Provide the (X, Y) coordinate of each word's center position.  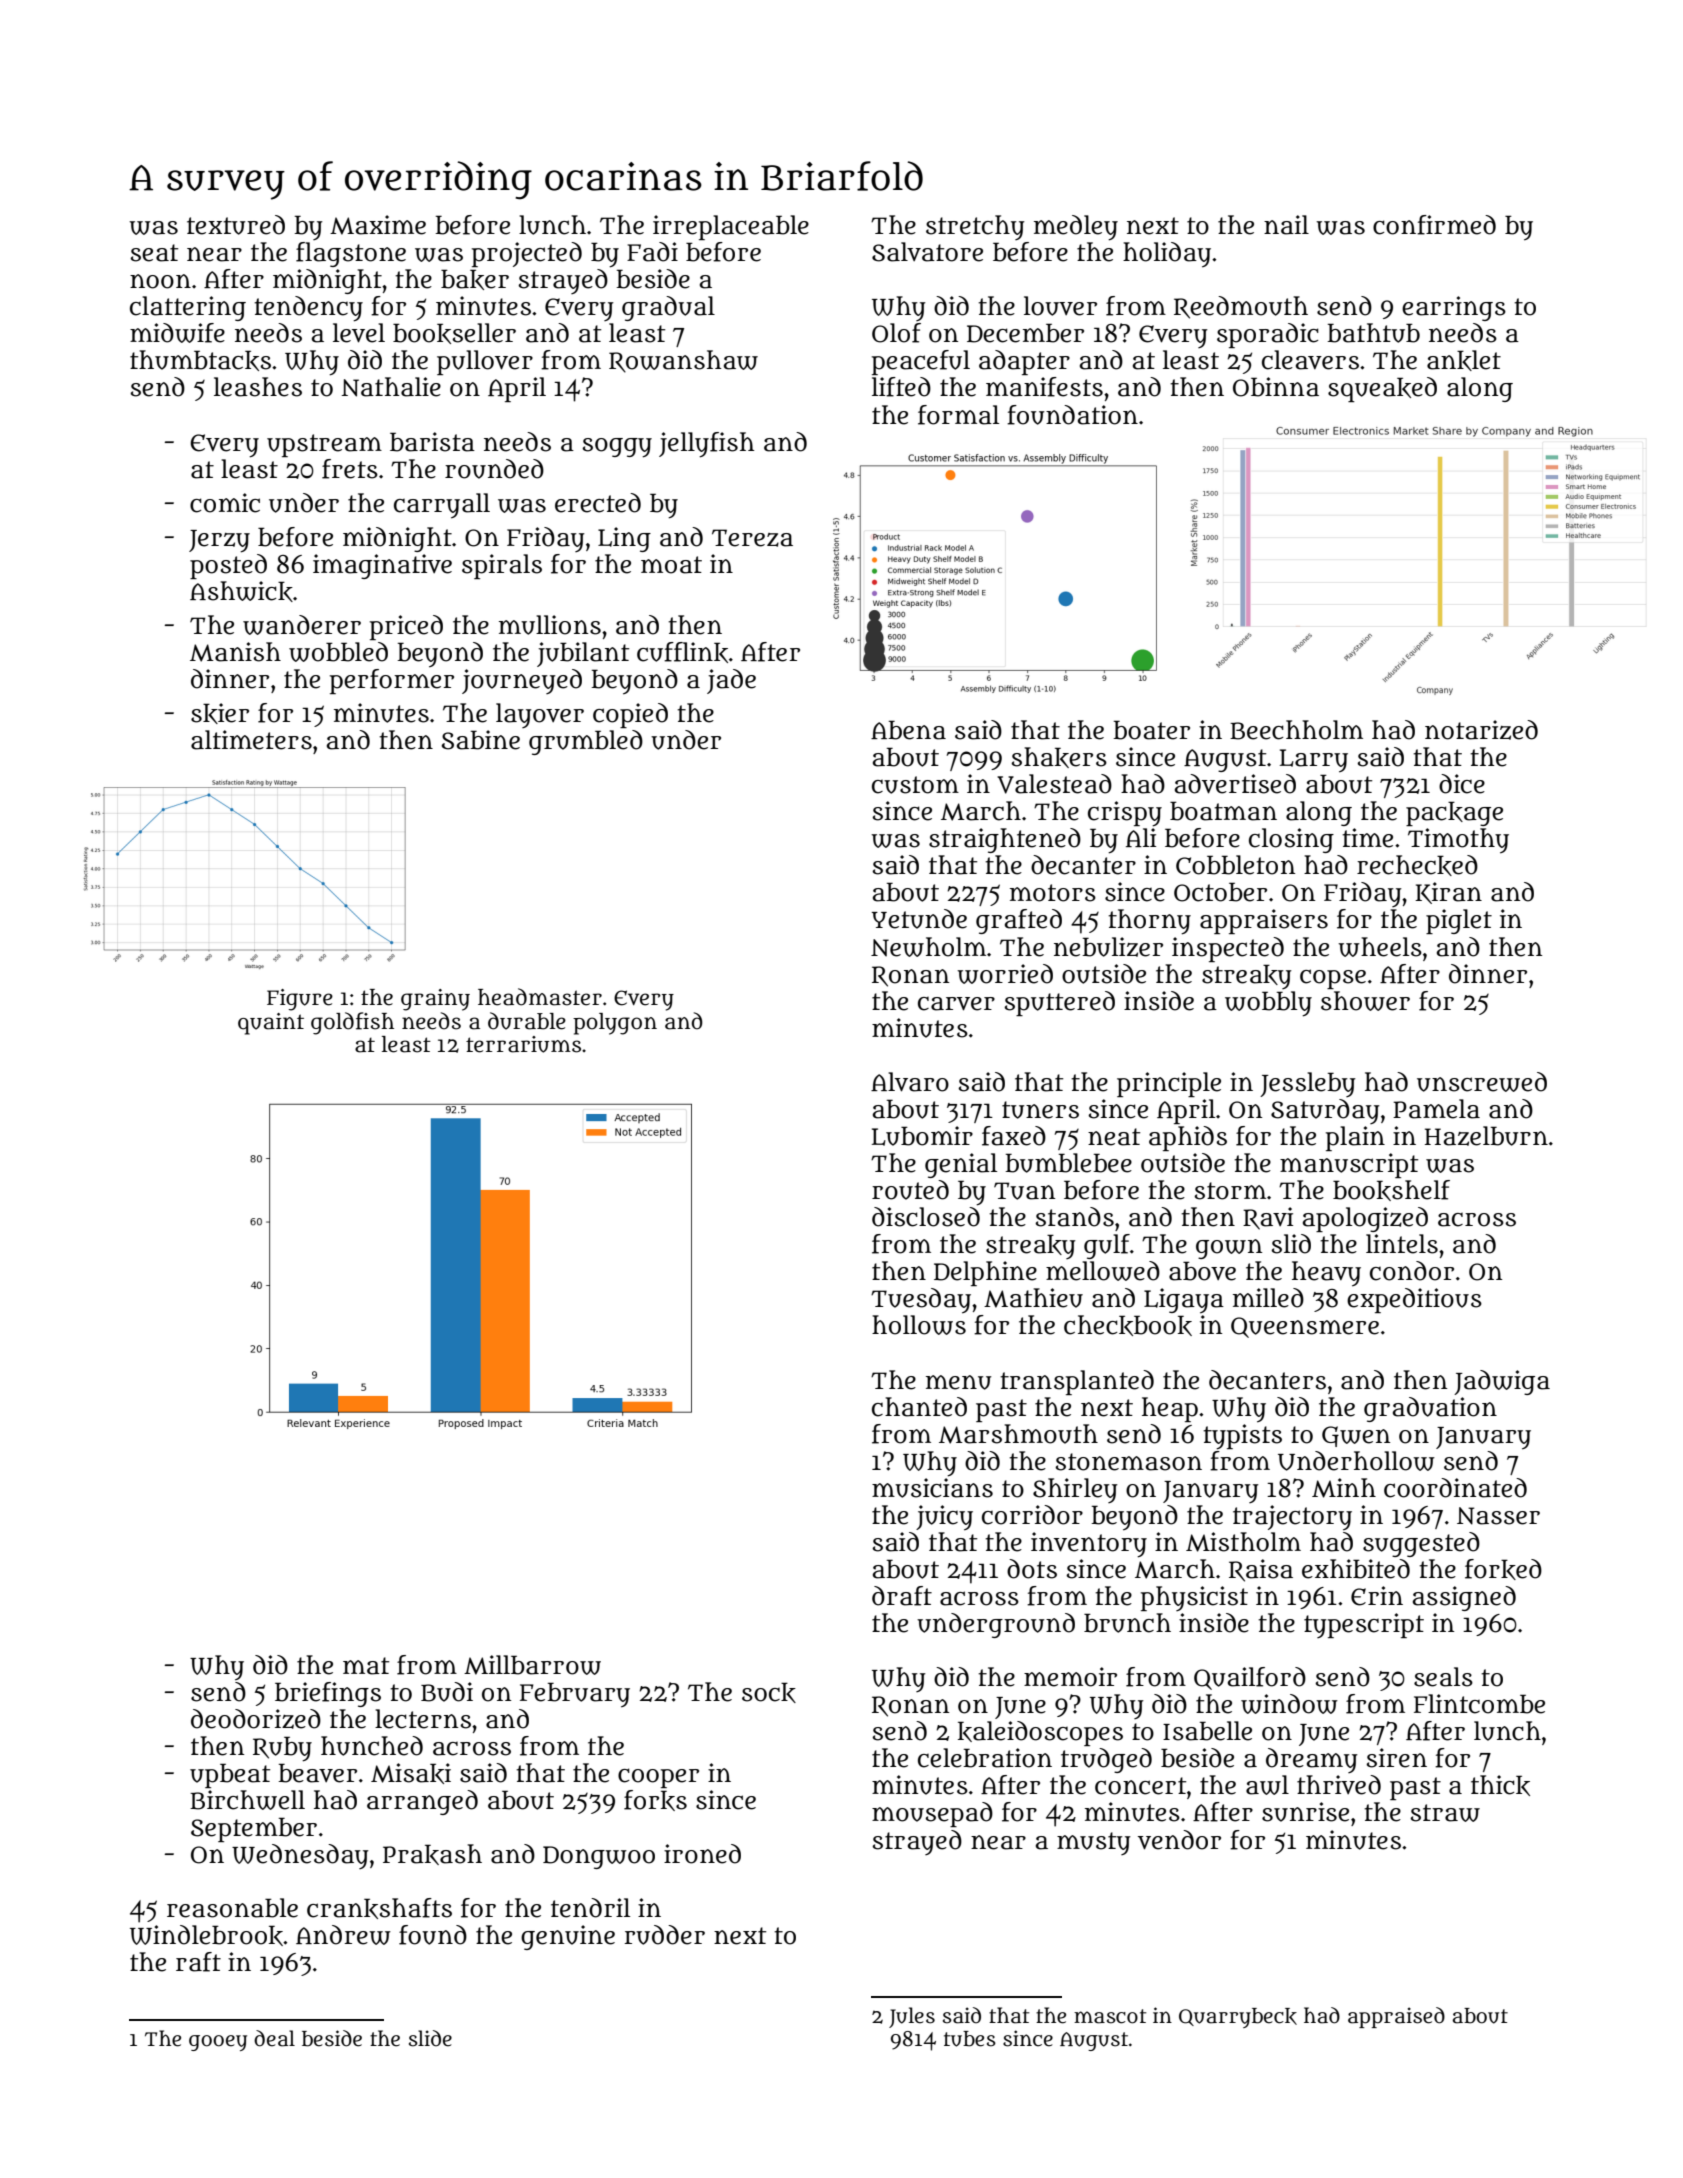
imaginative (382, 566)
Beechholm (1296, 730)
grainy (435, 1000)
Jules (912, 2017)
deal (274, 2038)
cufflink (682, 652)
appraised (1396, 2017)
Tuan (1024, 1191)
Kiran (1448, 893)
